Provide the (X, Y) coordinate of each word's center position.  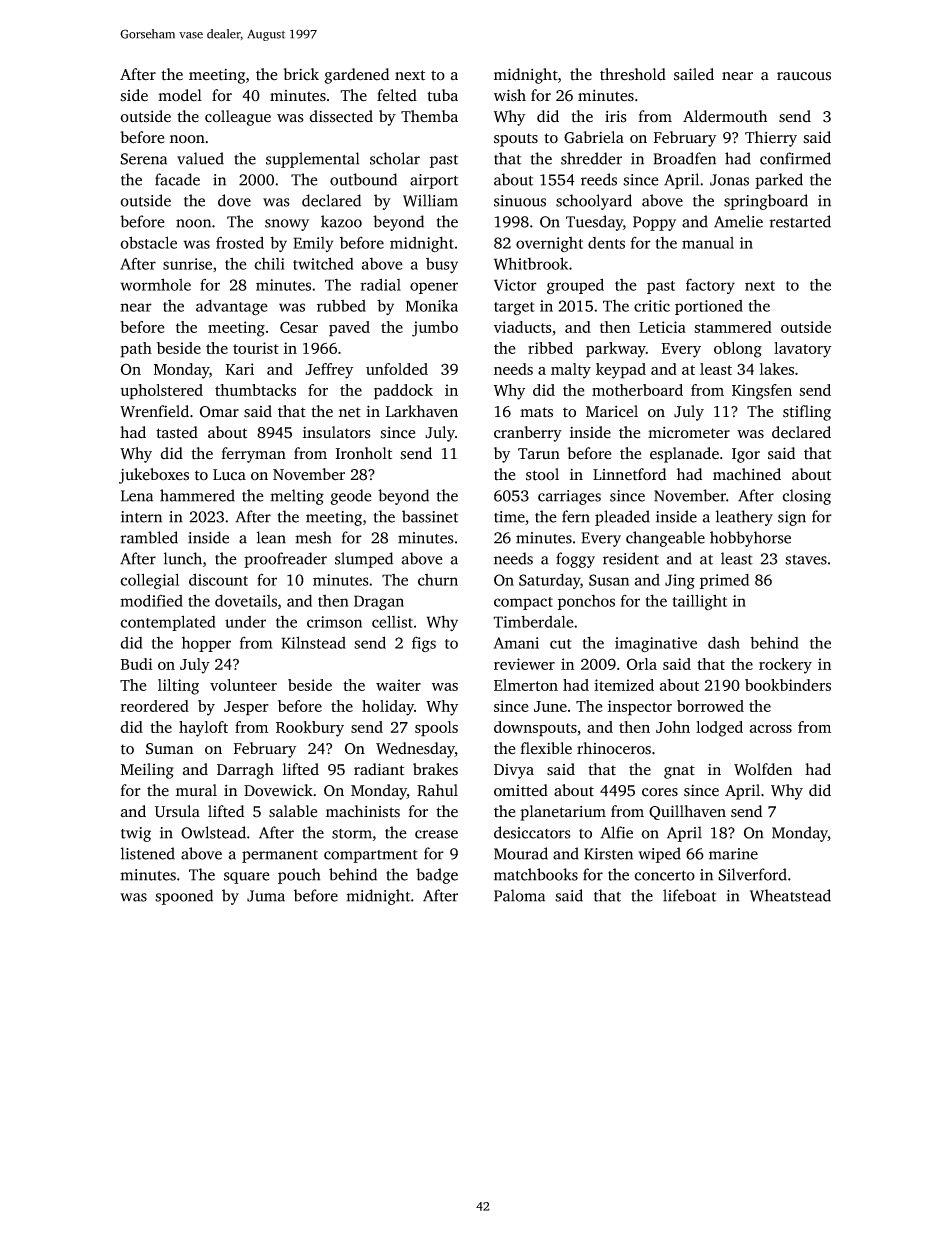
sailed (694, 74)
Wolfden (763, 769)
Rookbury (310, 729)
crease (436, 834)
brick (301, 74)
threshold (633, 74)
